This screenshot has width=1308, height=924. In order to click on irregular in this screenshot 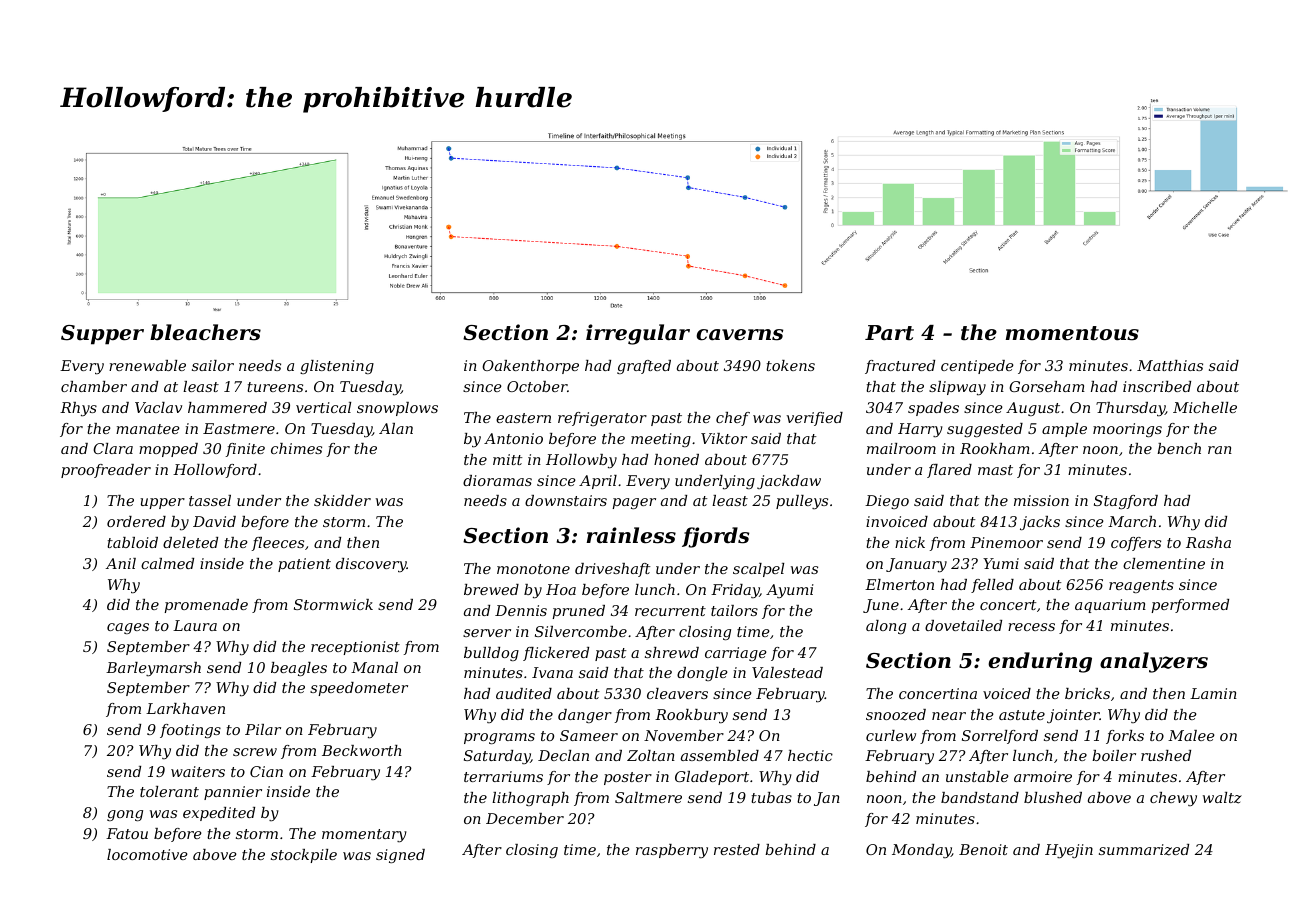, I will do `click(638, 334)`.
